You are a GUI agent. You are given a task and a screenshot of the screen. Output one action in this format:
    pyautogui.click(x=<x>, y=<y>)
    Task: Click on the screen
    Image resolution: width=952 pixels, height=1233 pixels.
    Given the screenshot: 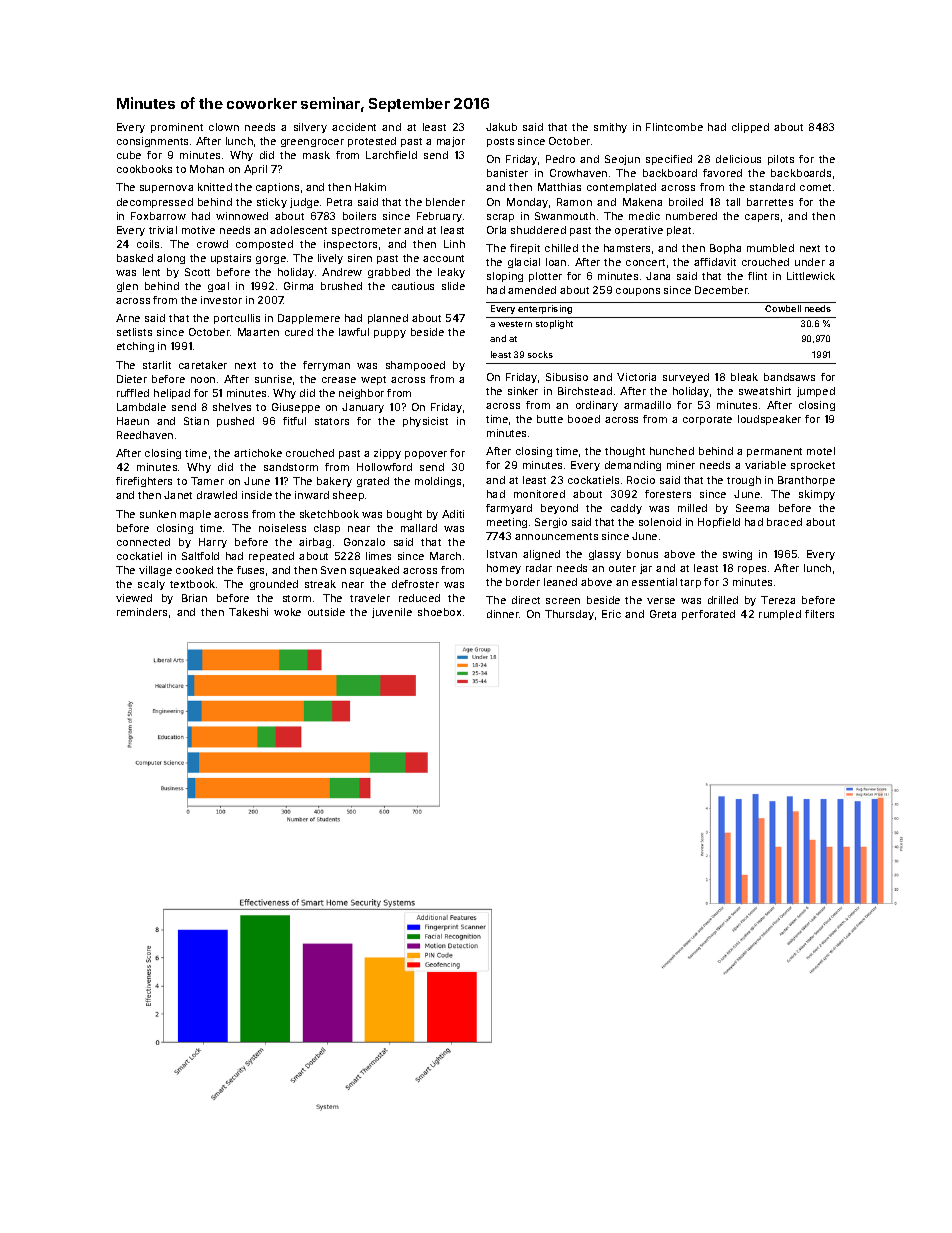 What is the action you would take?
    pyautogui.click(x=563, y=601)
